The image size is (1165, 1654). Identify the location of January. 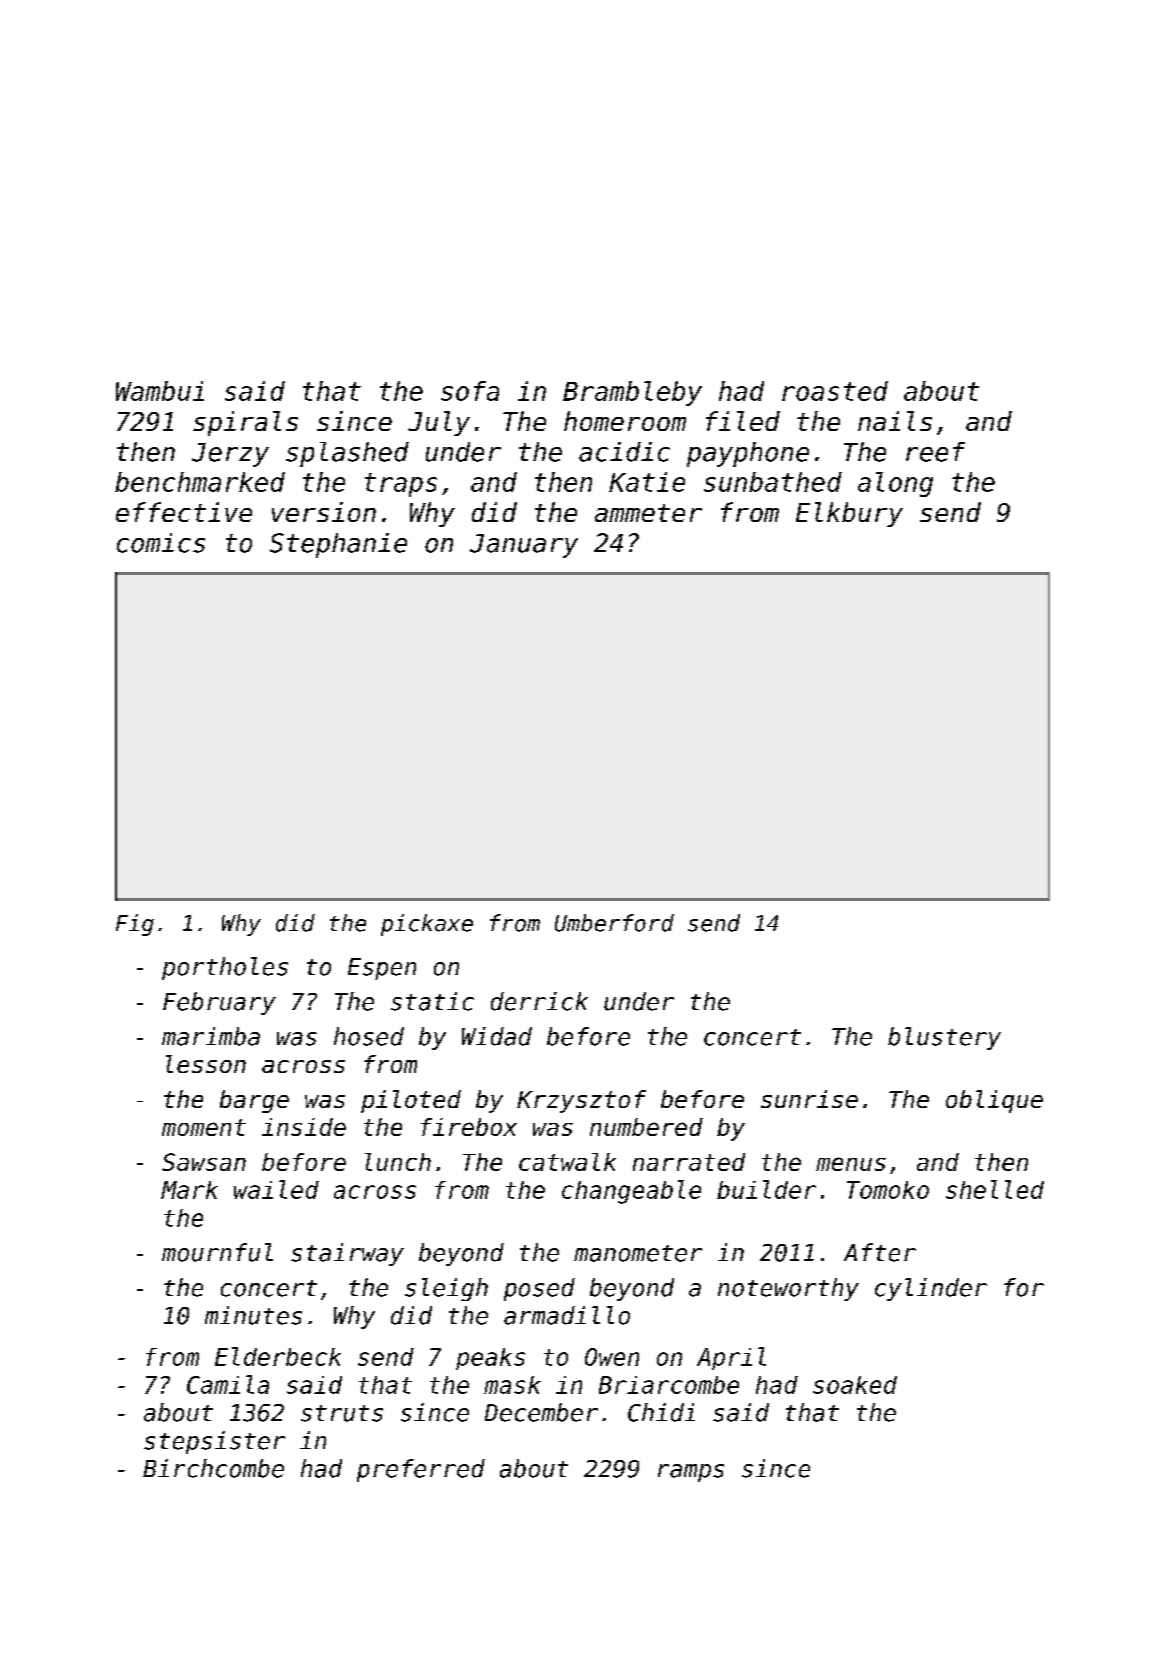
(524, 546).
